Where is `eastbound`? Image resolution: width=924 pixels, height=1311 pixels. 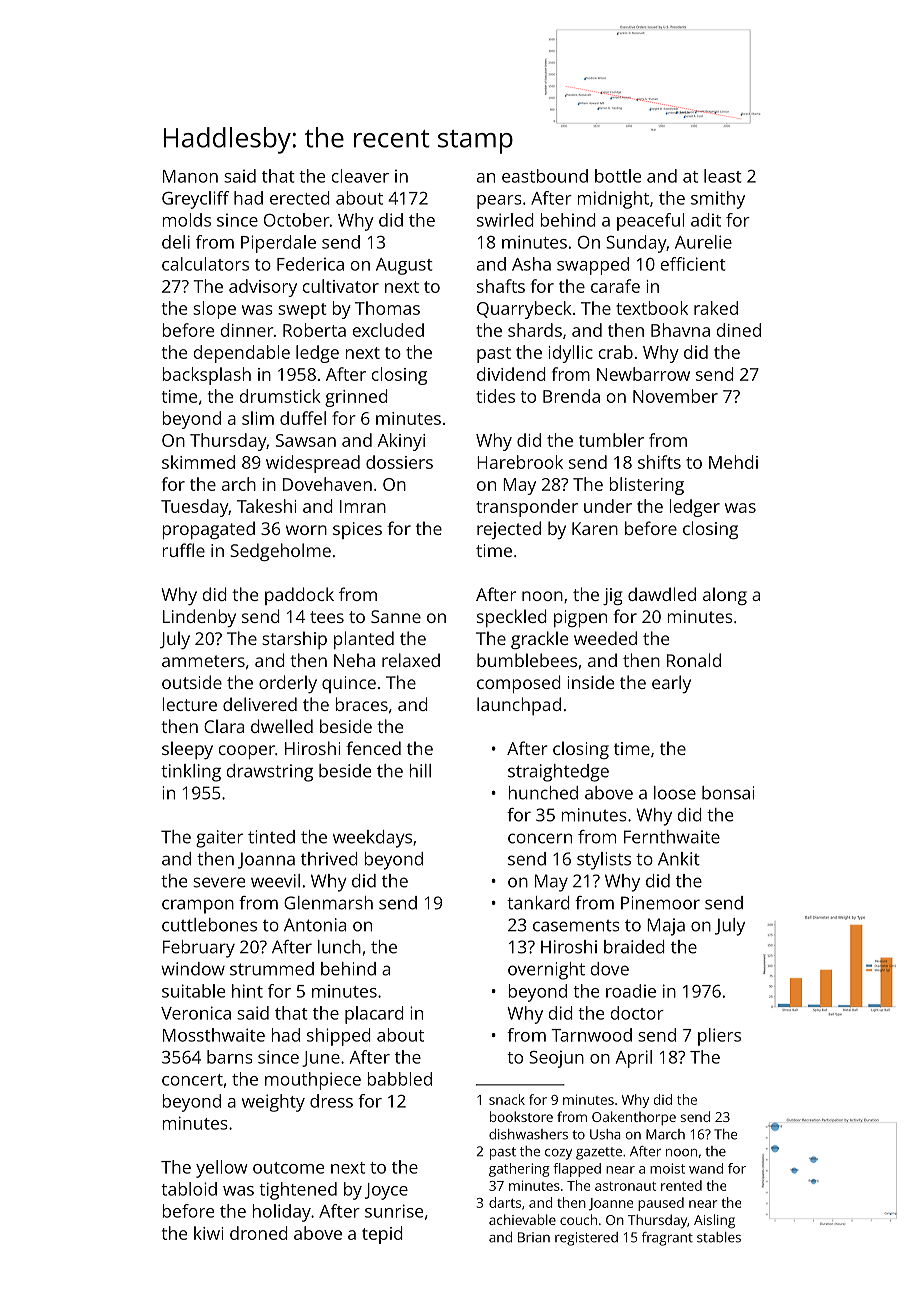
eastbound is located at coordinates (545, 176).
